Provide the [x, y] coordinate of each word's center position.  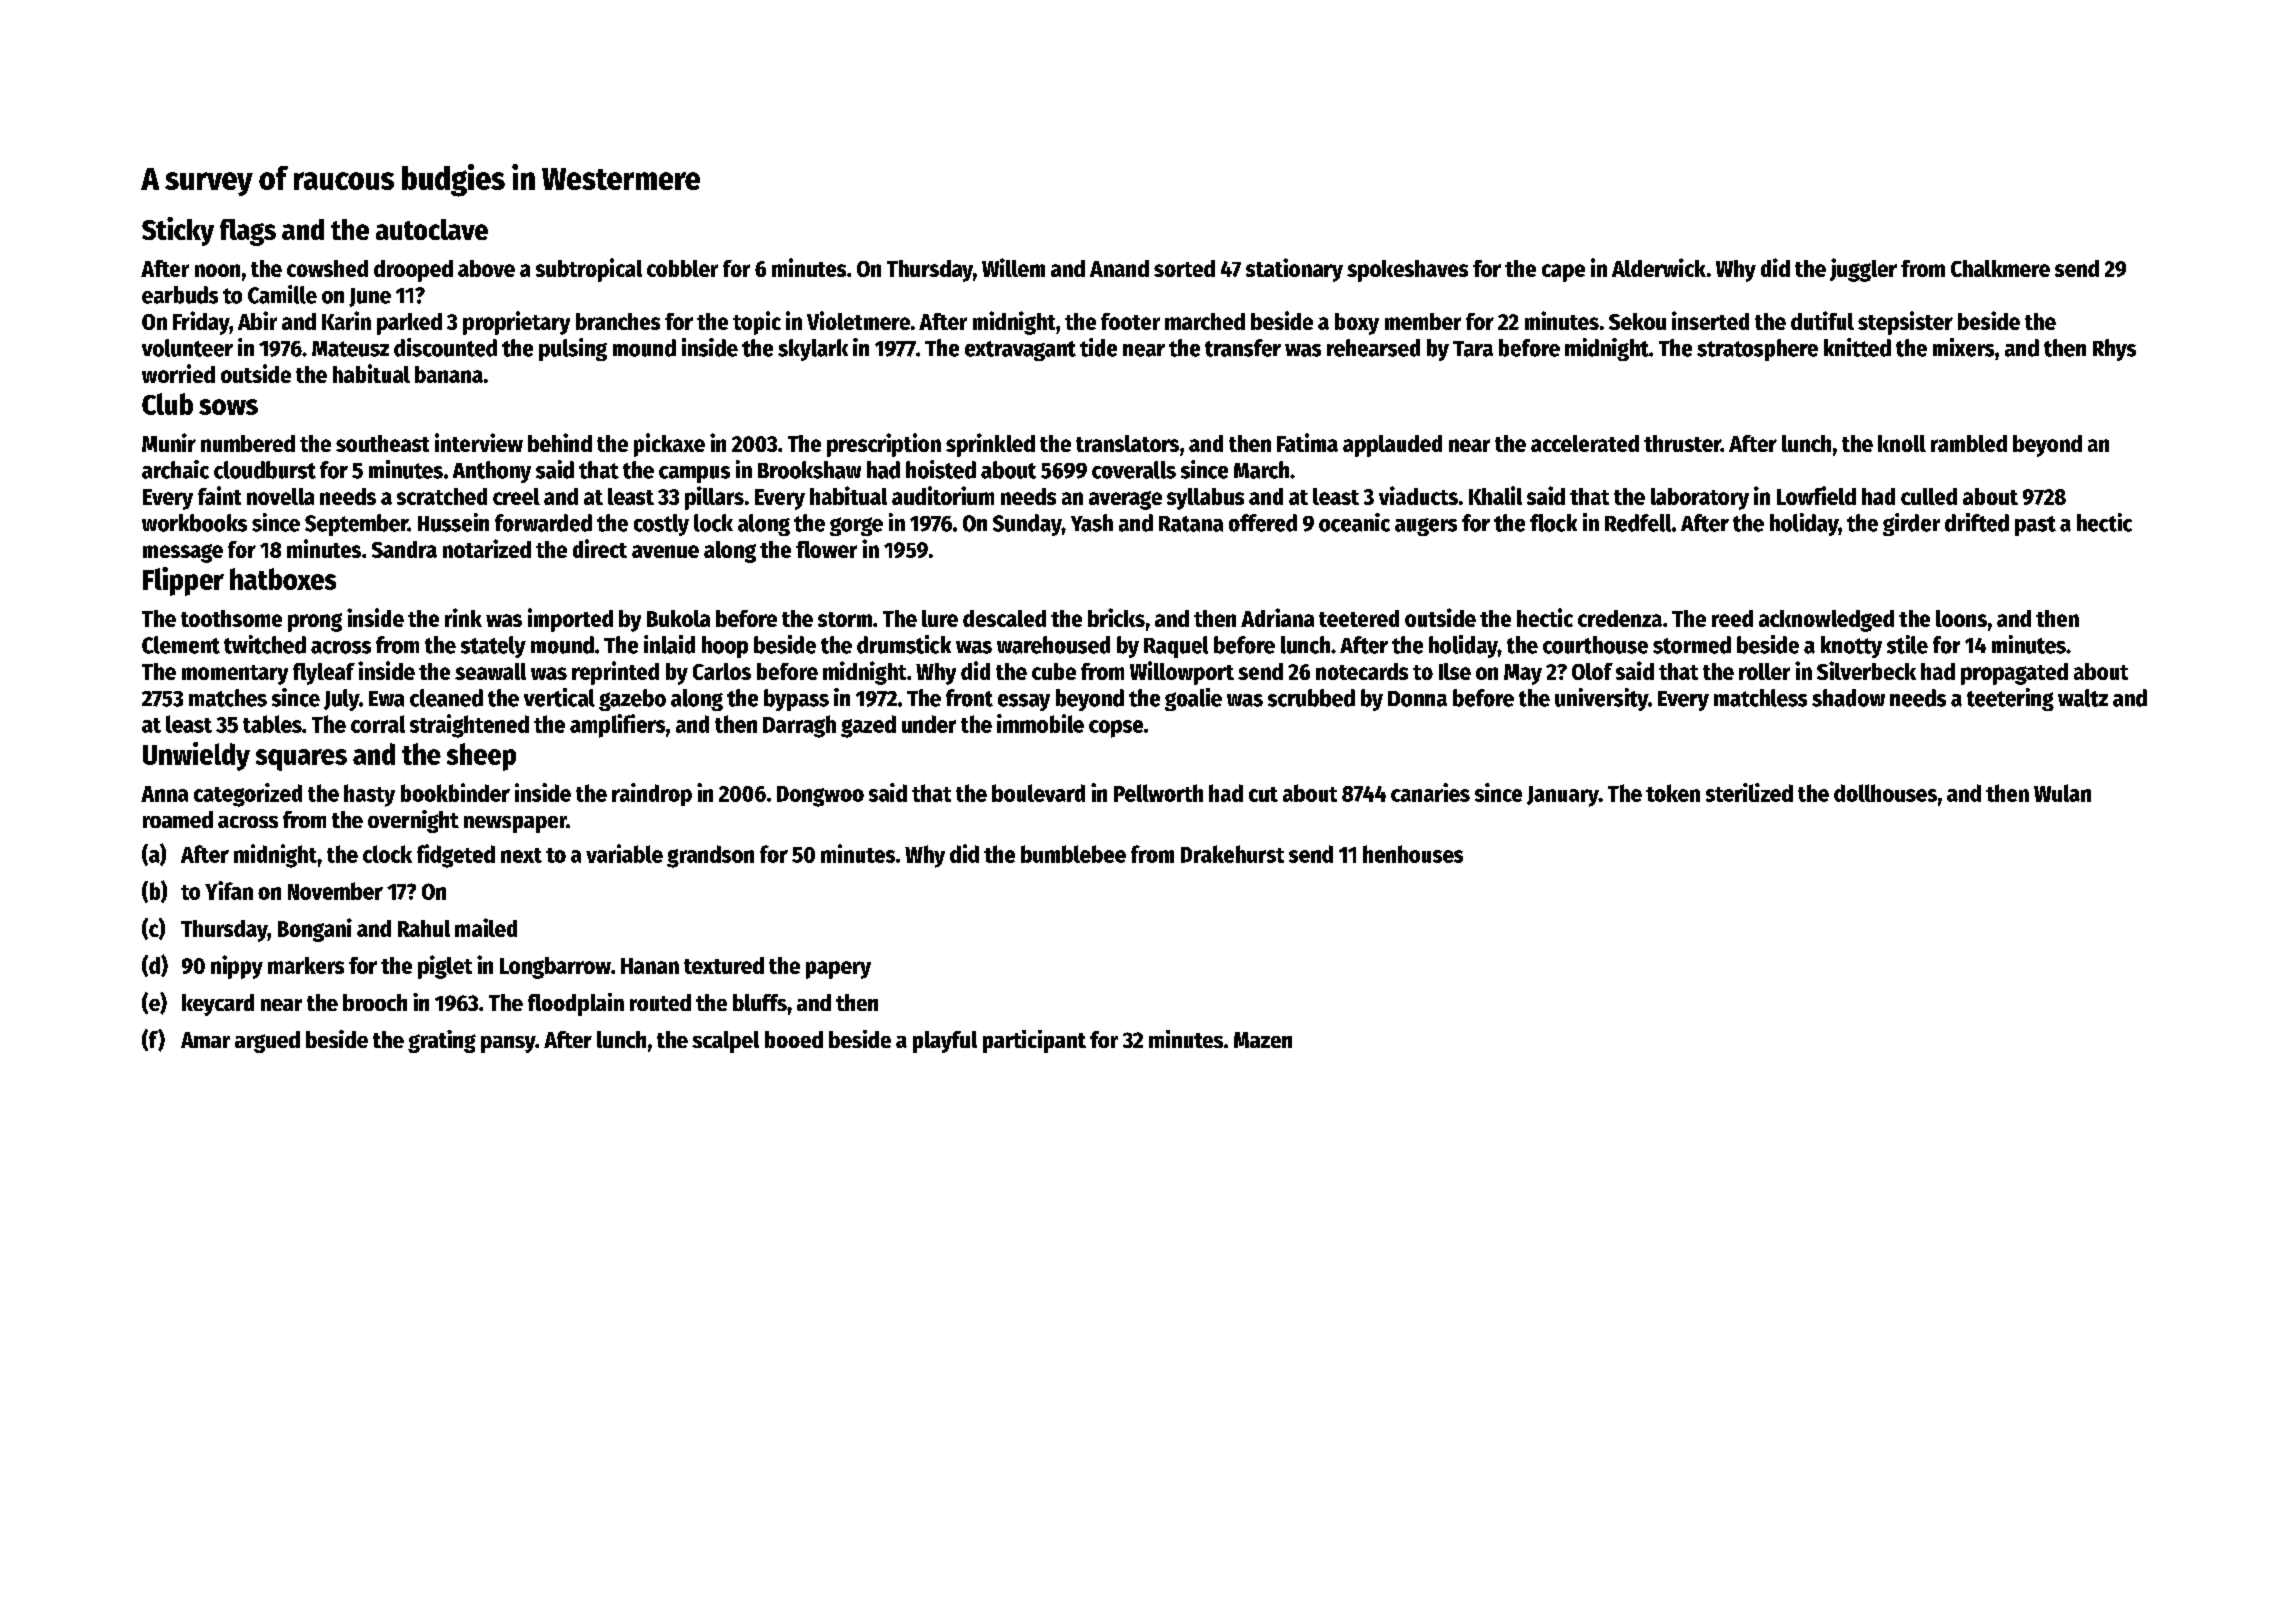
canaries [1430, 792]
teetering [2010, 699]
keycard [218, 1005]
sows [228, 407]
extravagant [1020, 351]
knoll [1902, 443]
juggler [1863, 270]
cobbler [682, 268]
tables [272, 724]
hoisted [941, 469]
